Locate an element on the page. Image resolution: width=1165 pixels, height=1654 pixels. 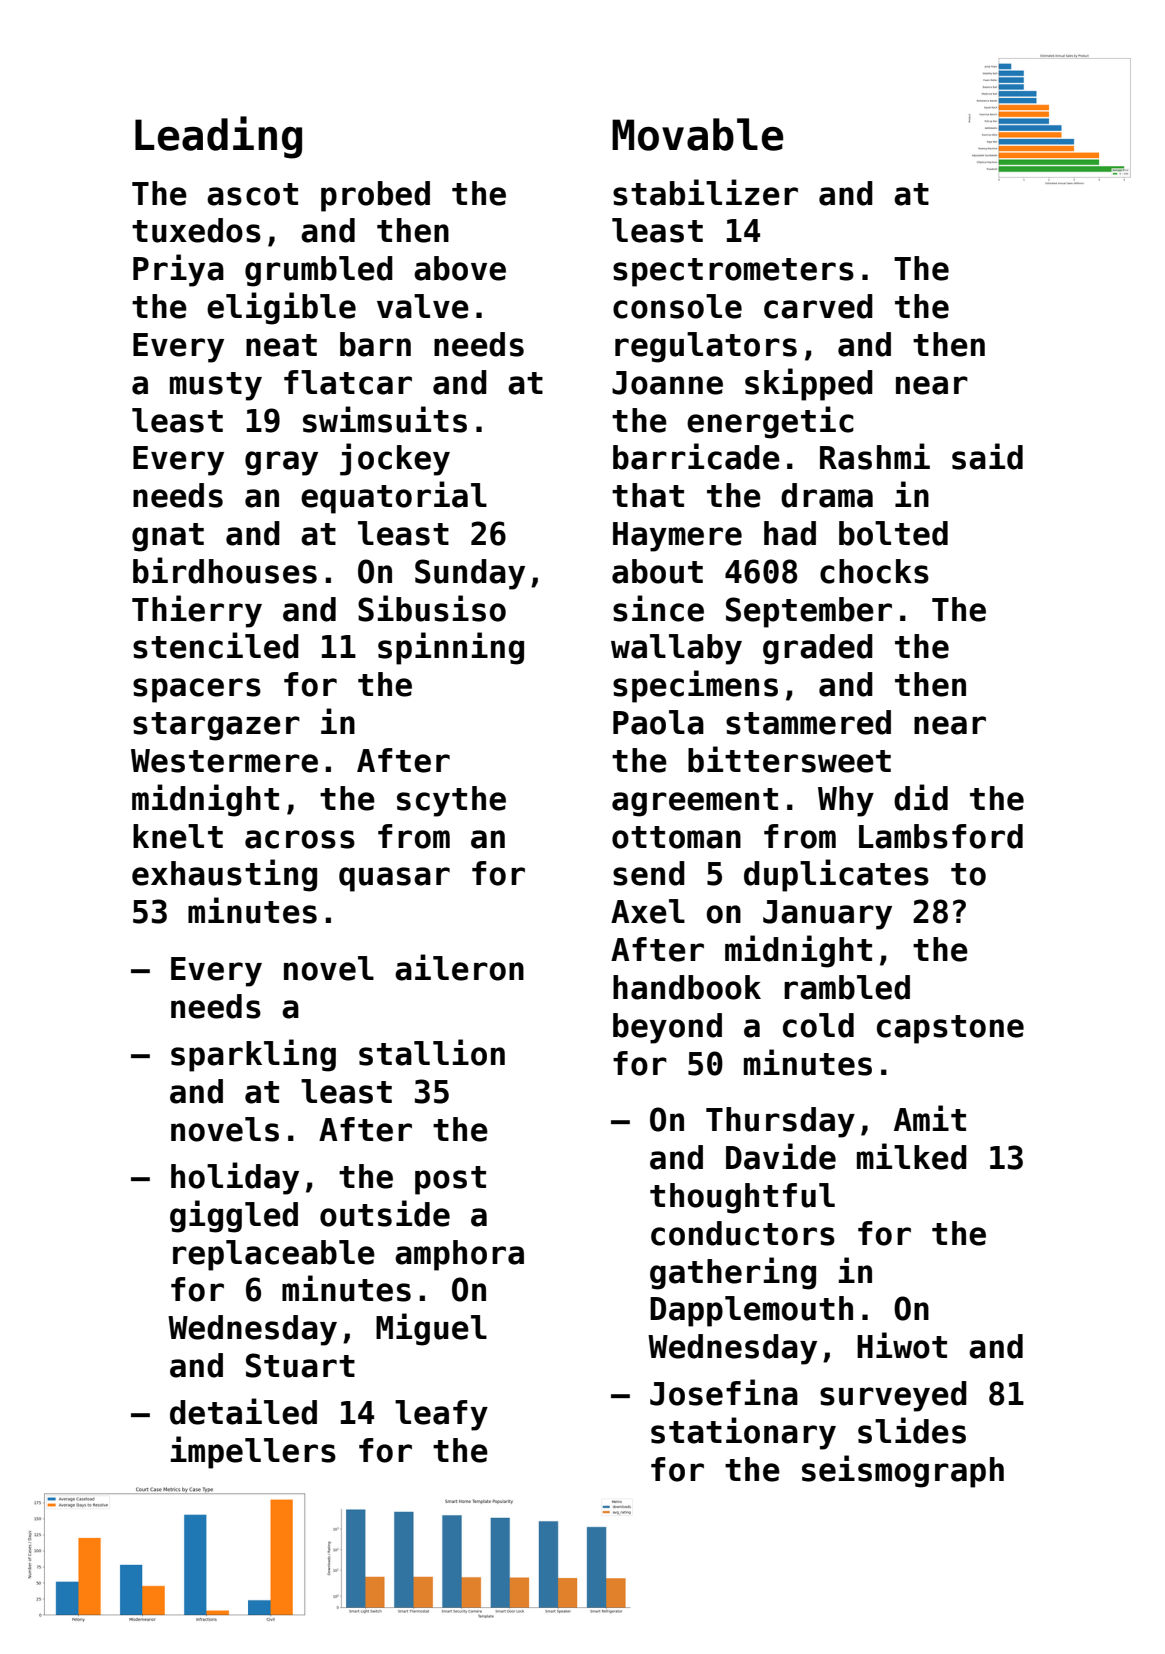
duplicates is located at coordinates (836, 875).
